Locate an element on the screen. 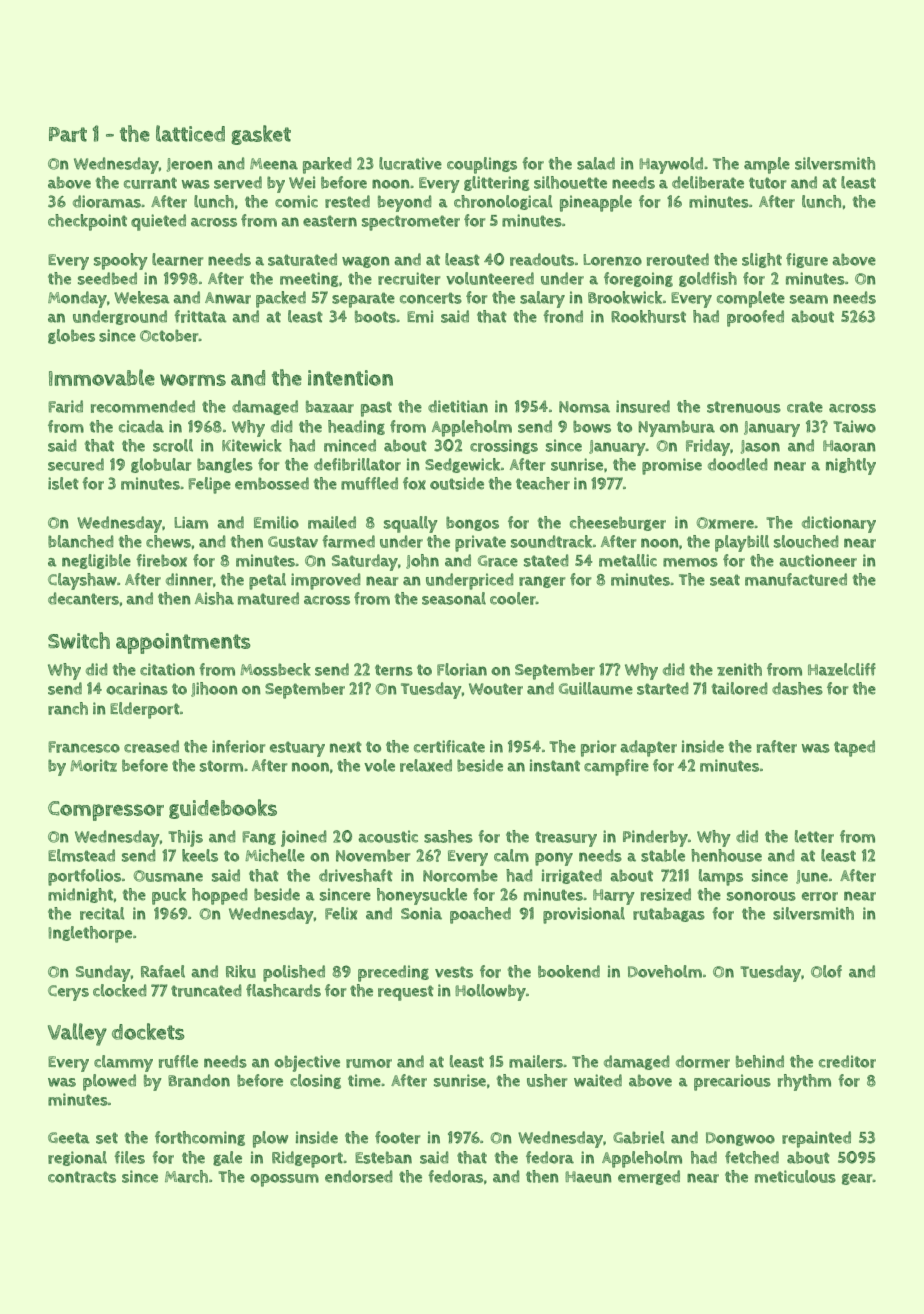 Image resolution: width=924 pixels, height=1314 pixels. Hollowby is located at coordinates (490, 992).
